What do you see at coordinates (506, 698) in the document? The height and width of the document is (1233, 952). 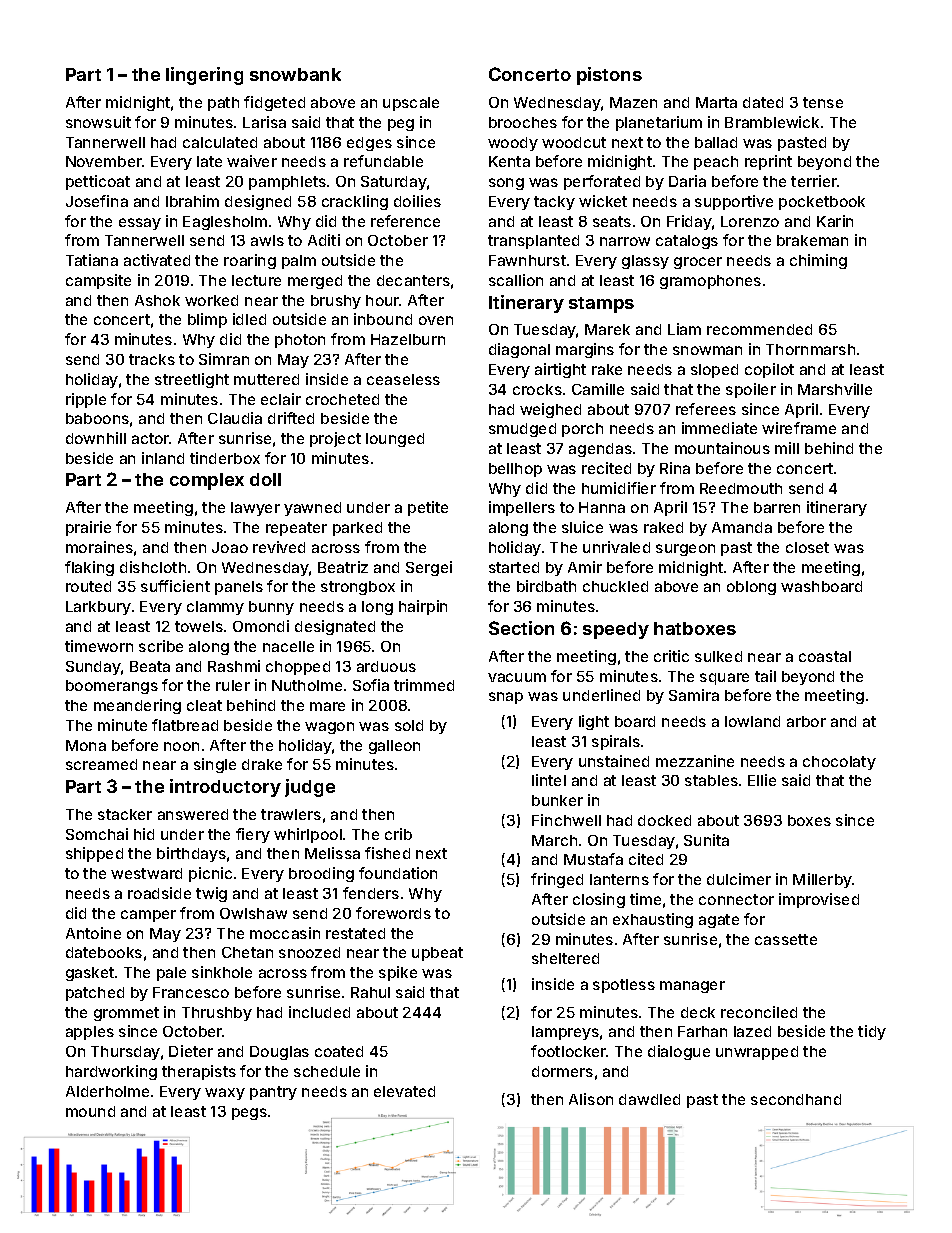 I see `snap` at bounding box center [506, 698].
